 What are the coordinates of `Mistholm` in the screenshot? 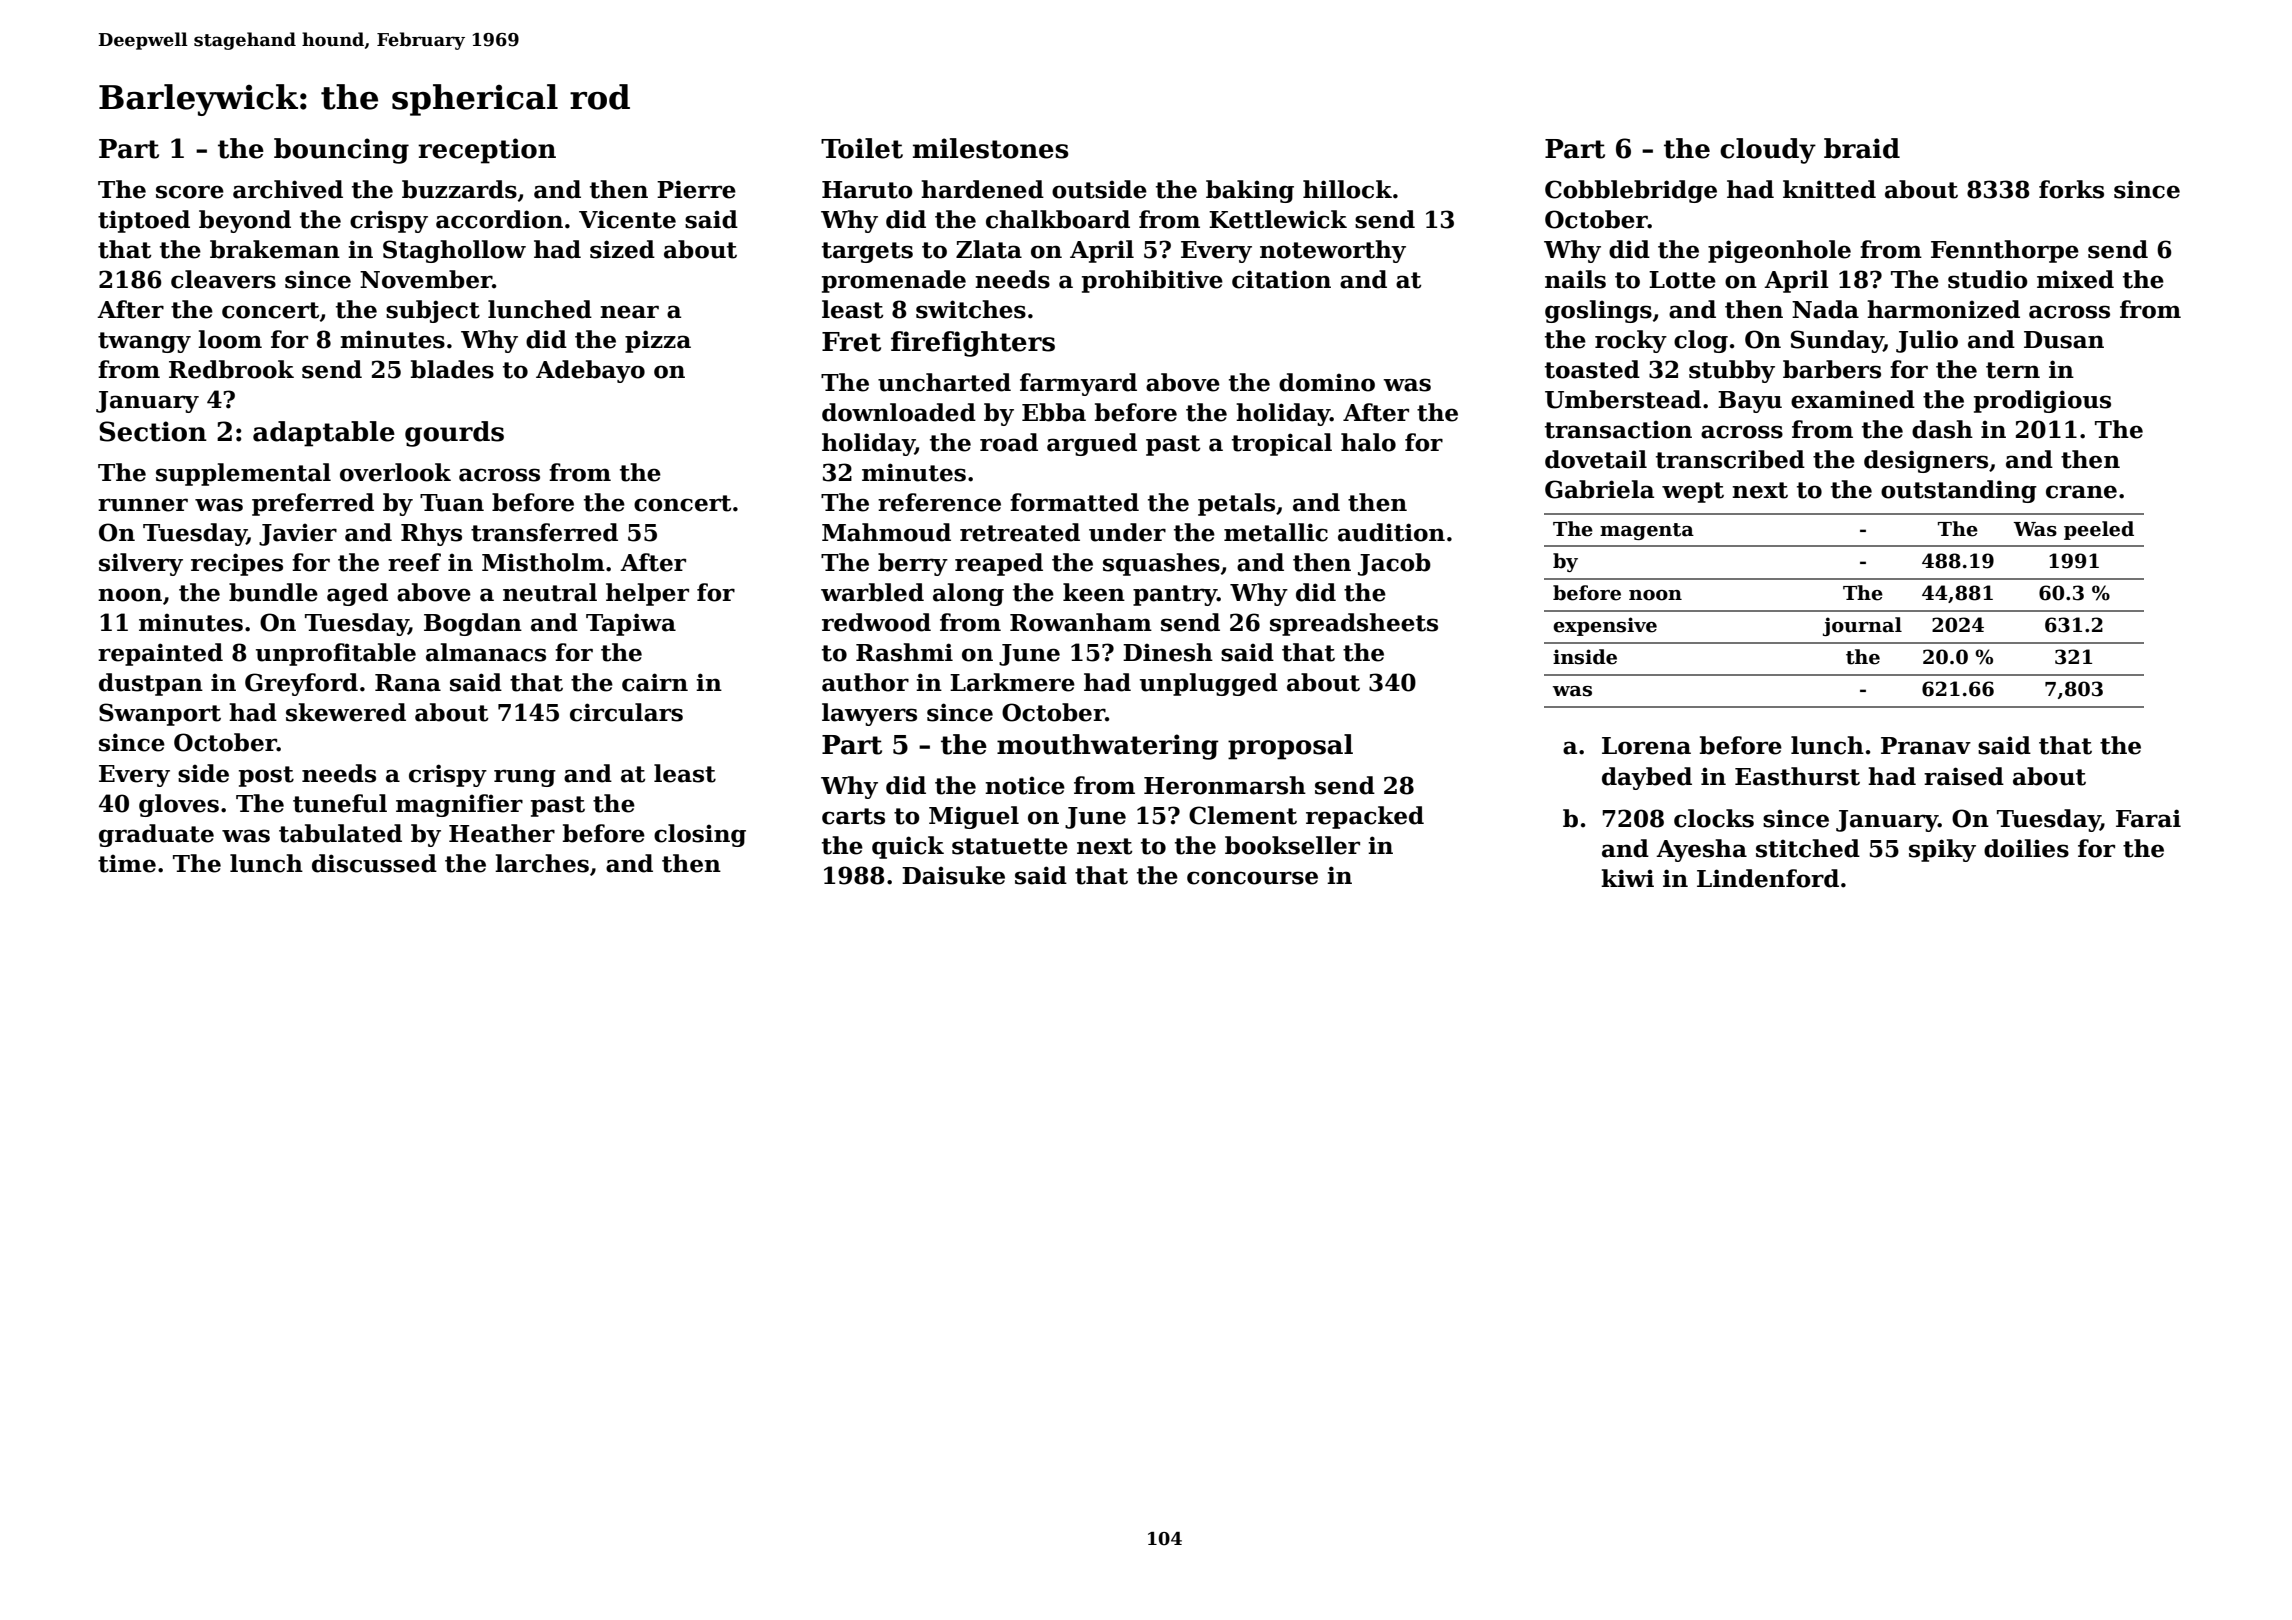 It's located at (543, 562).
